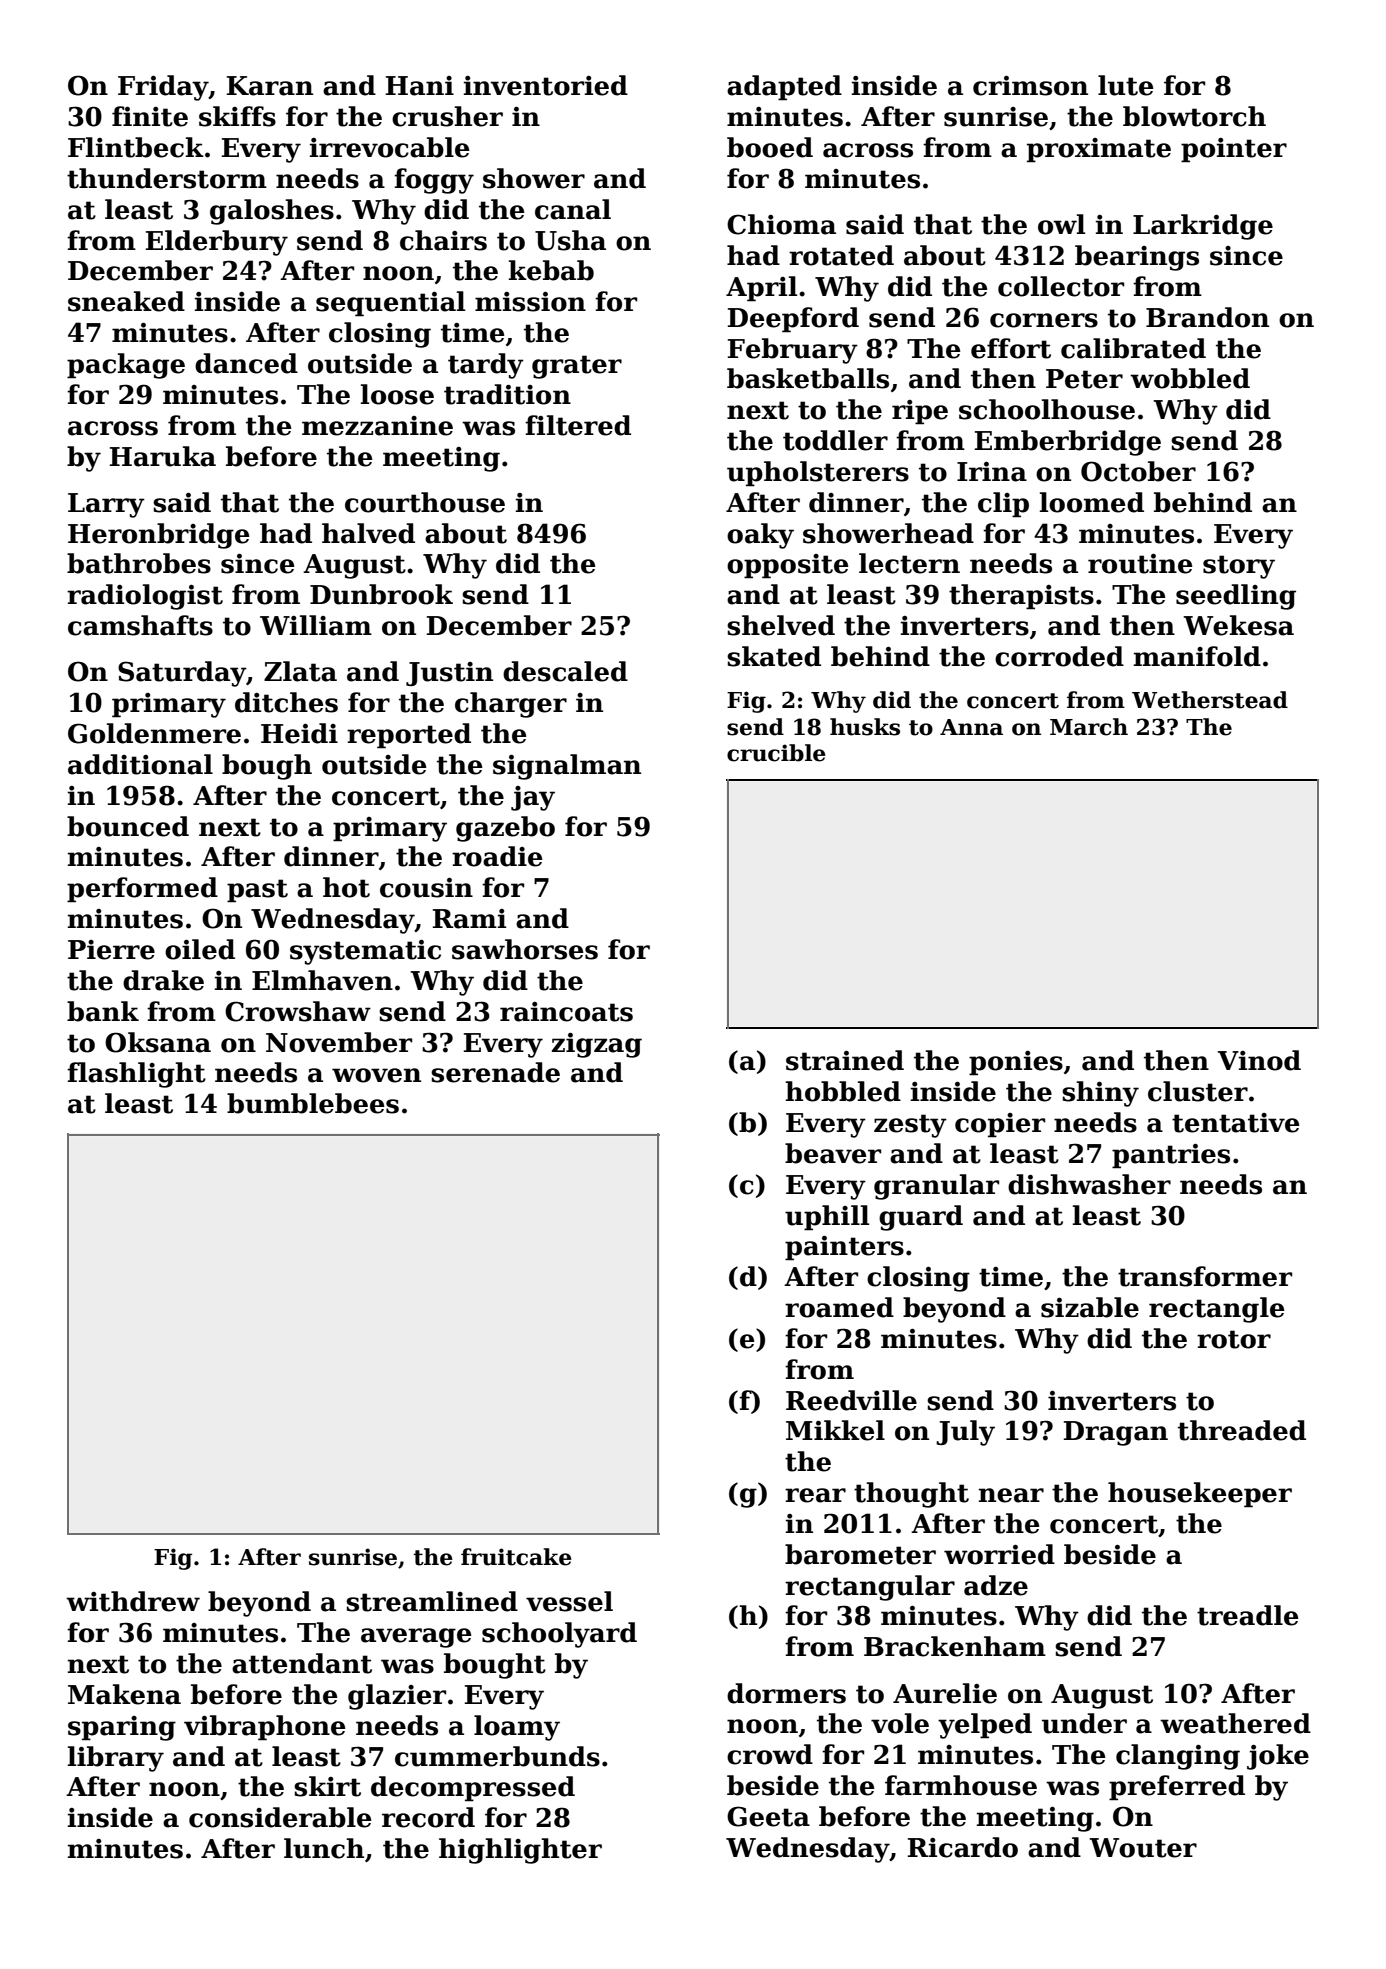  I want to click on past, so click(257, 891).
